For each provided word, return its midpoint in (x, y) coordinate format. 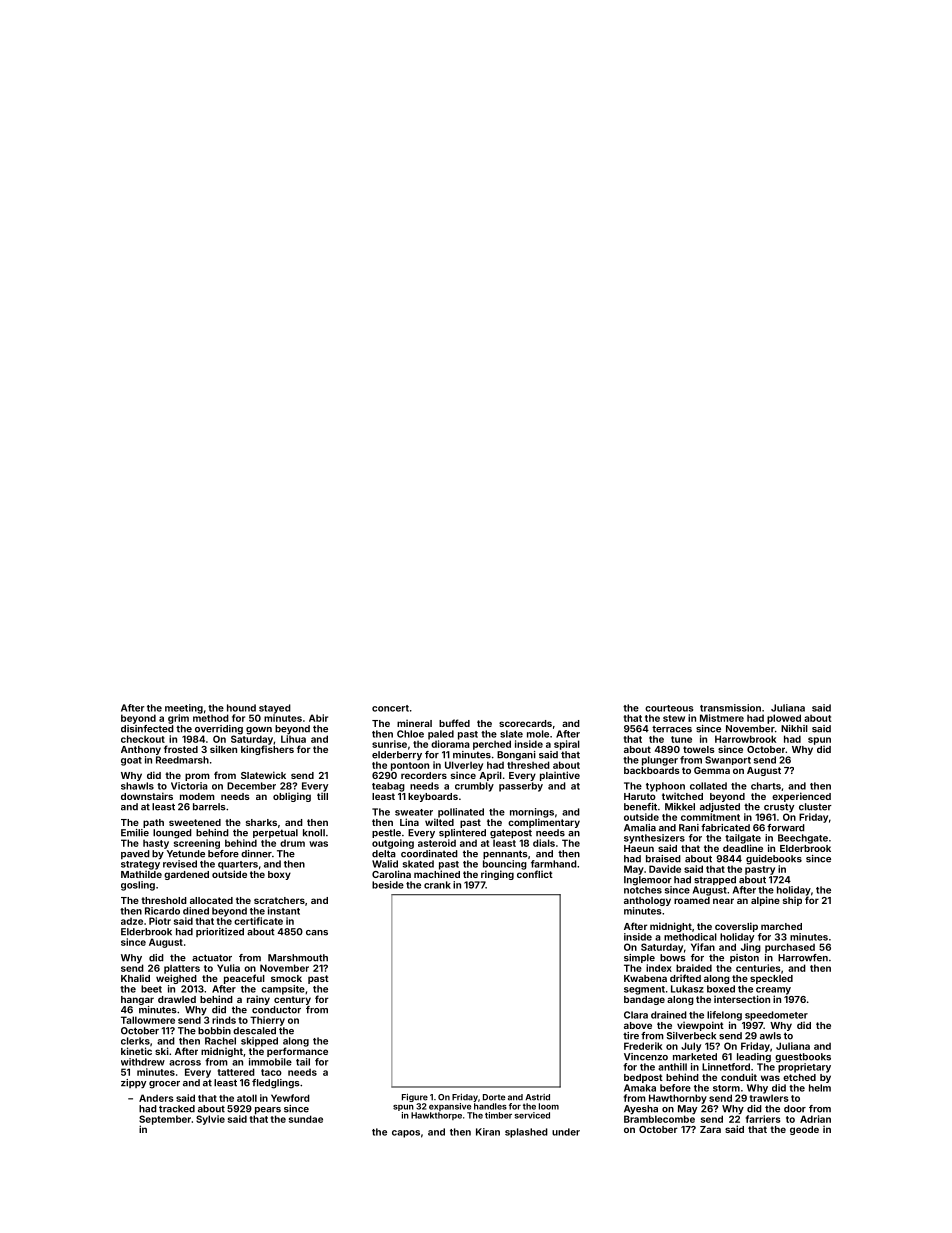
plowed (784, 719)
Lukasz (687, 989)
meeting (184, 709)
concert (390, 708)
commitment (710, 817)
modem (197, 796)
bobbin (214, 1031)
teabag (388, 787)
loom (549, 1106)
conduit (739, 1077)
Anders (156, 1098)
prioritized (220, 932)
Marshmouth (298, 958)
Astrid (537, 1097)
